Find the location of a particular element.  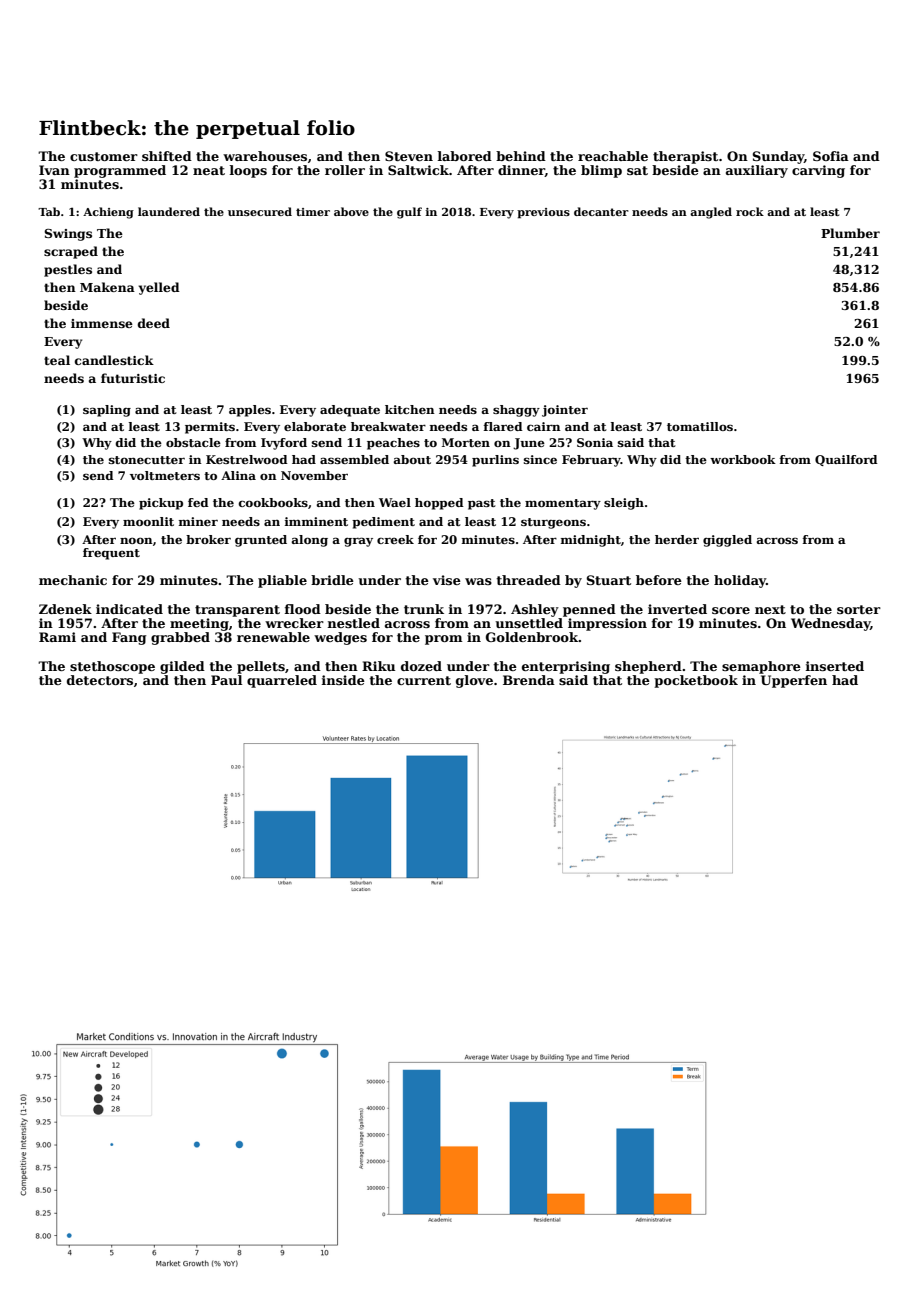

tomatillos is located at coordinates (700, 426).
